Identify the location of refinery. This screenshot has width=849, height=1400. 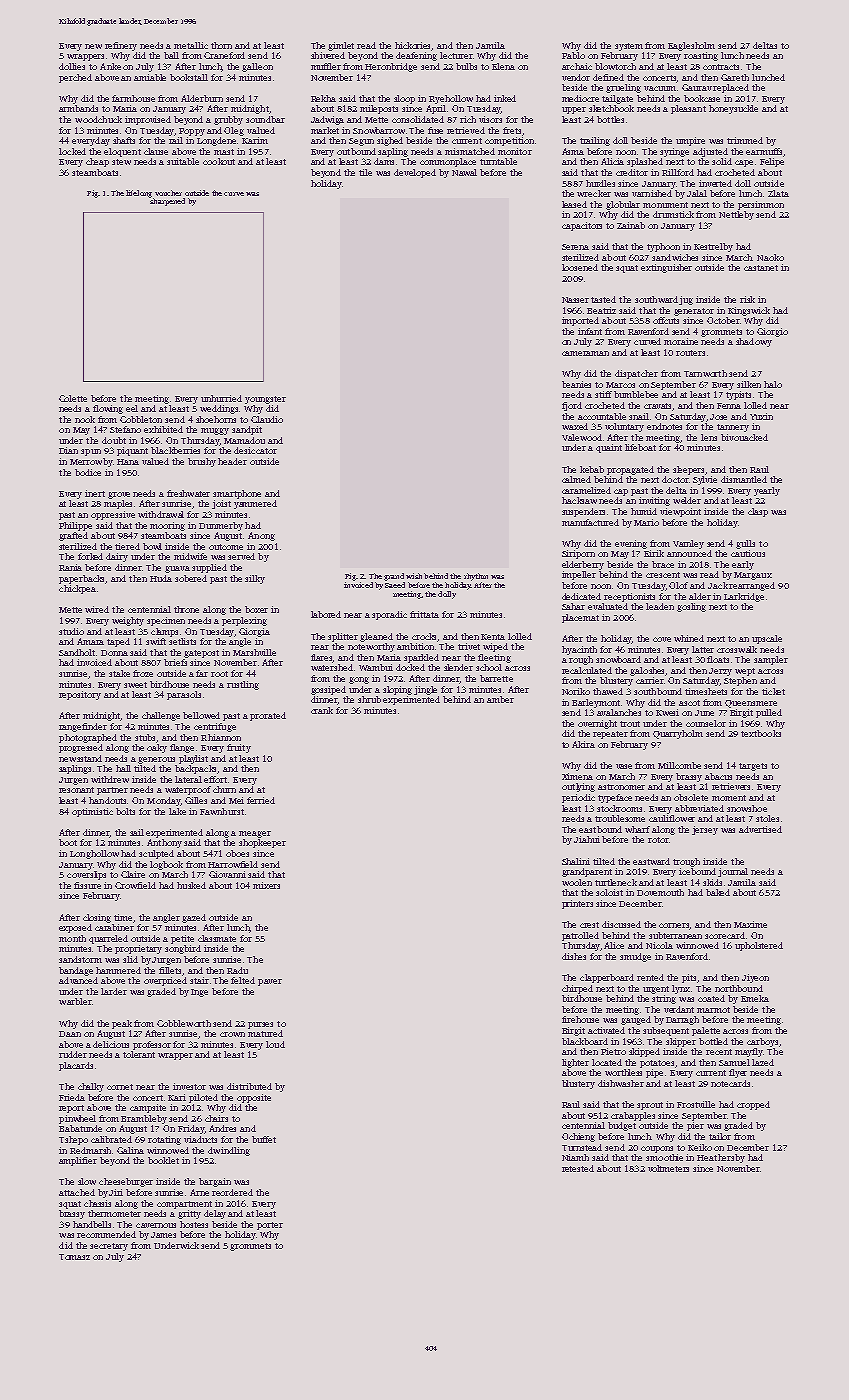
(121, 46).
